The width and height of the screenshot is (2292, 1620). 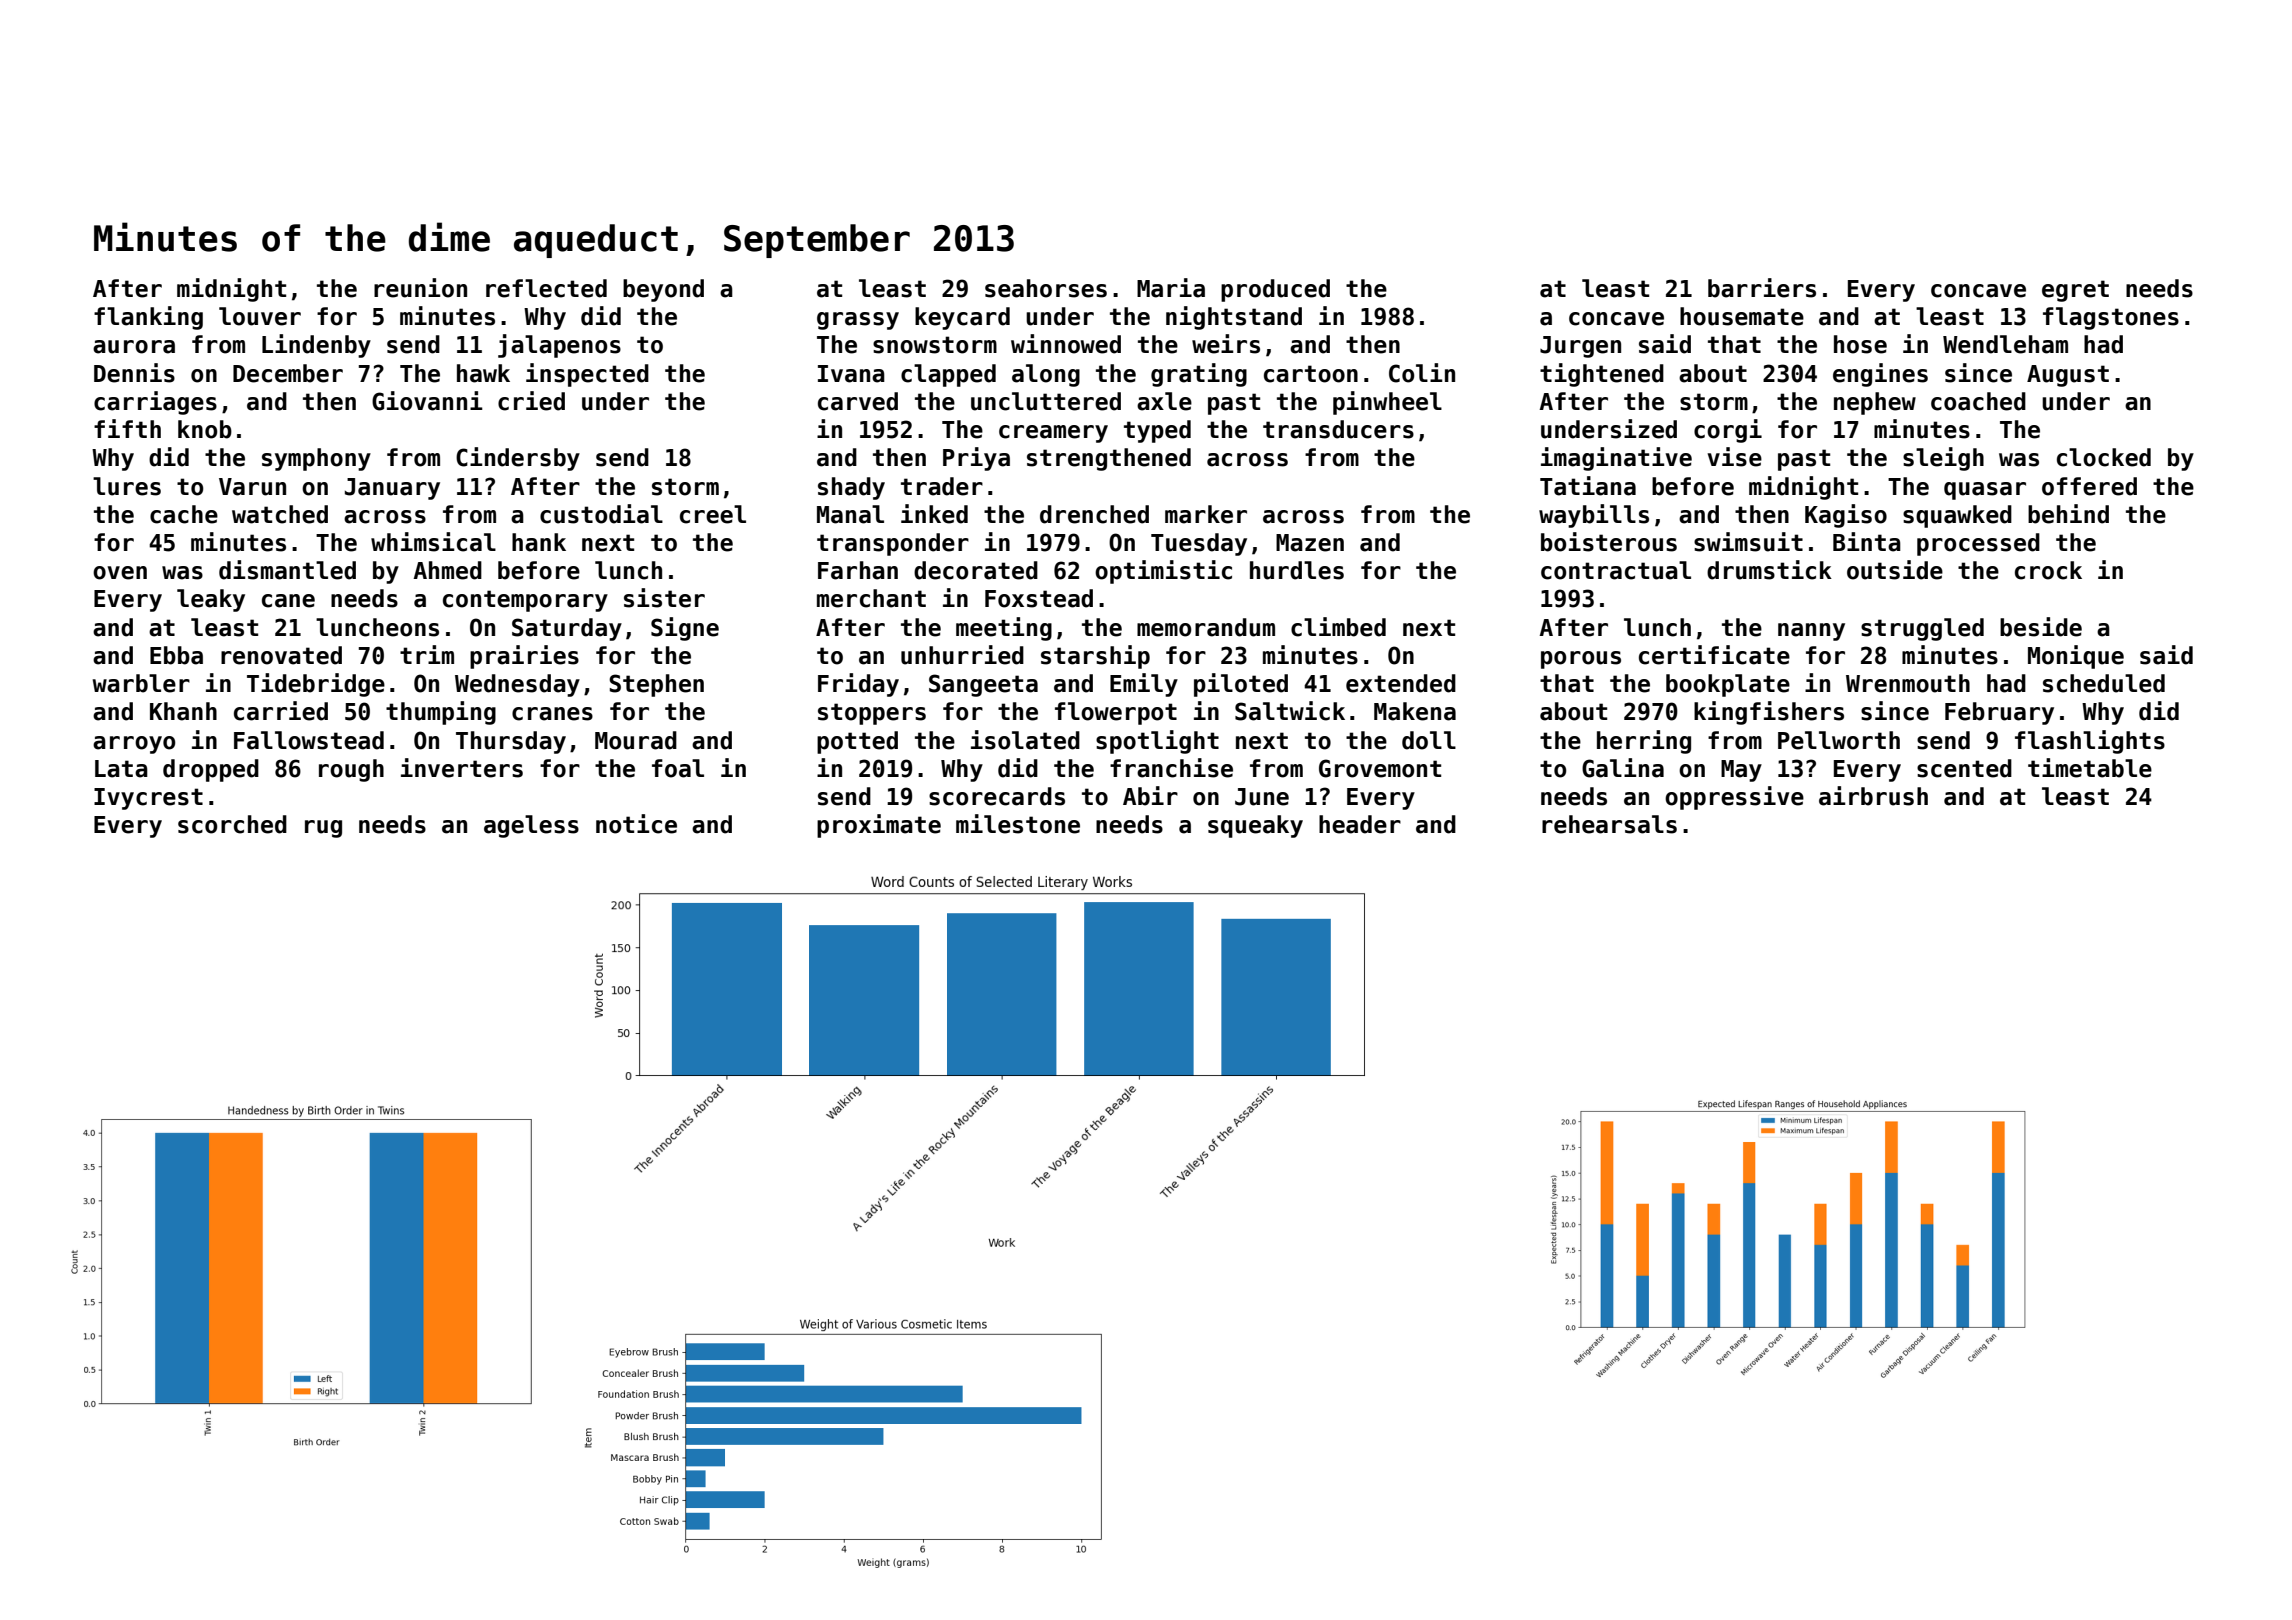 What do you see at coordinates (962, 655) in the screenshot?
I see `unhurried` at bounding box center [962, 655].
